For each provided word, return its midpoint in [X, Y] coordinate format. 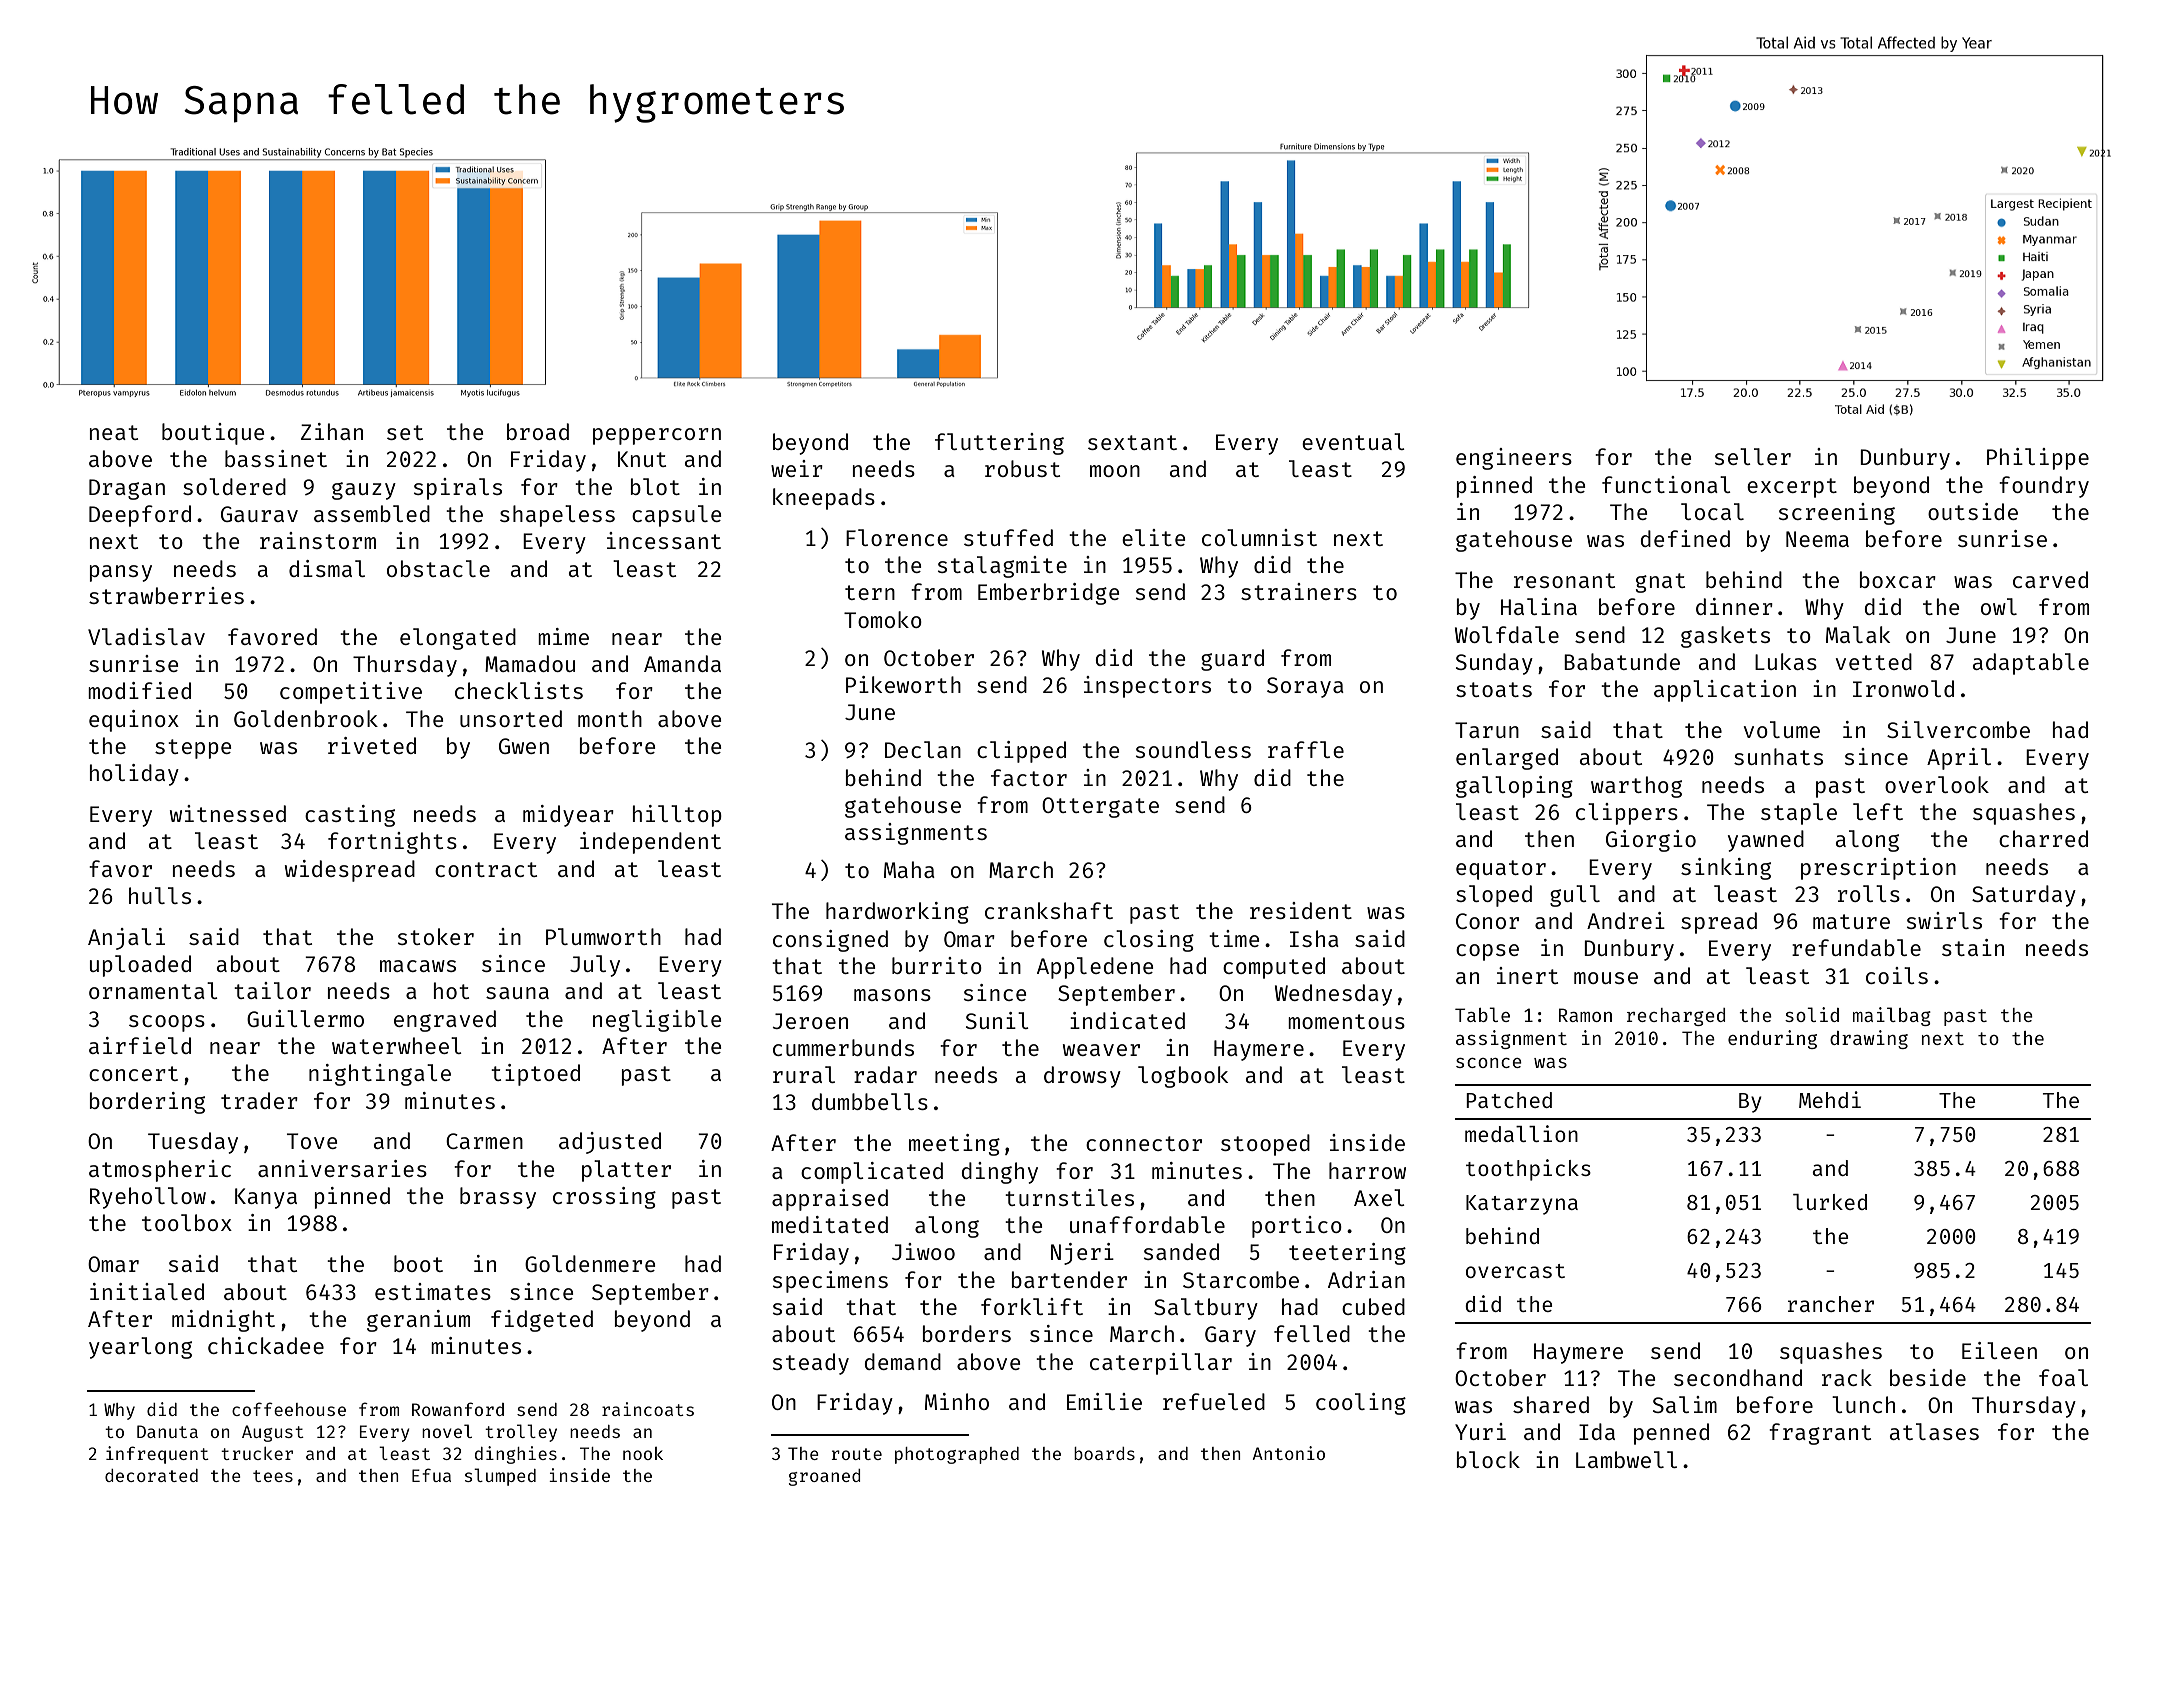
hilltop [677, 816]
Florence [897, 537]
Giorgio [1651, 841]
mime [563, 636]
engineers [1514, 459]
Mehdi [1830, 1099]
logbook [1183, 1077]
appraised [830, 1200]
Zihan [332, 431]
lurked [1830, 1202]
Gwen [524, 746]
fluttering [999, 444]
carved [2050, 579]
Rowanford [458, 1409]
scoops [167, 1023]
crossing [604, 1198]
